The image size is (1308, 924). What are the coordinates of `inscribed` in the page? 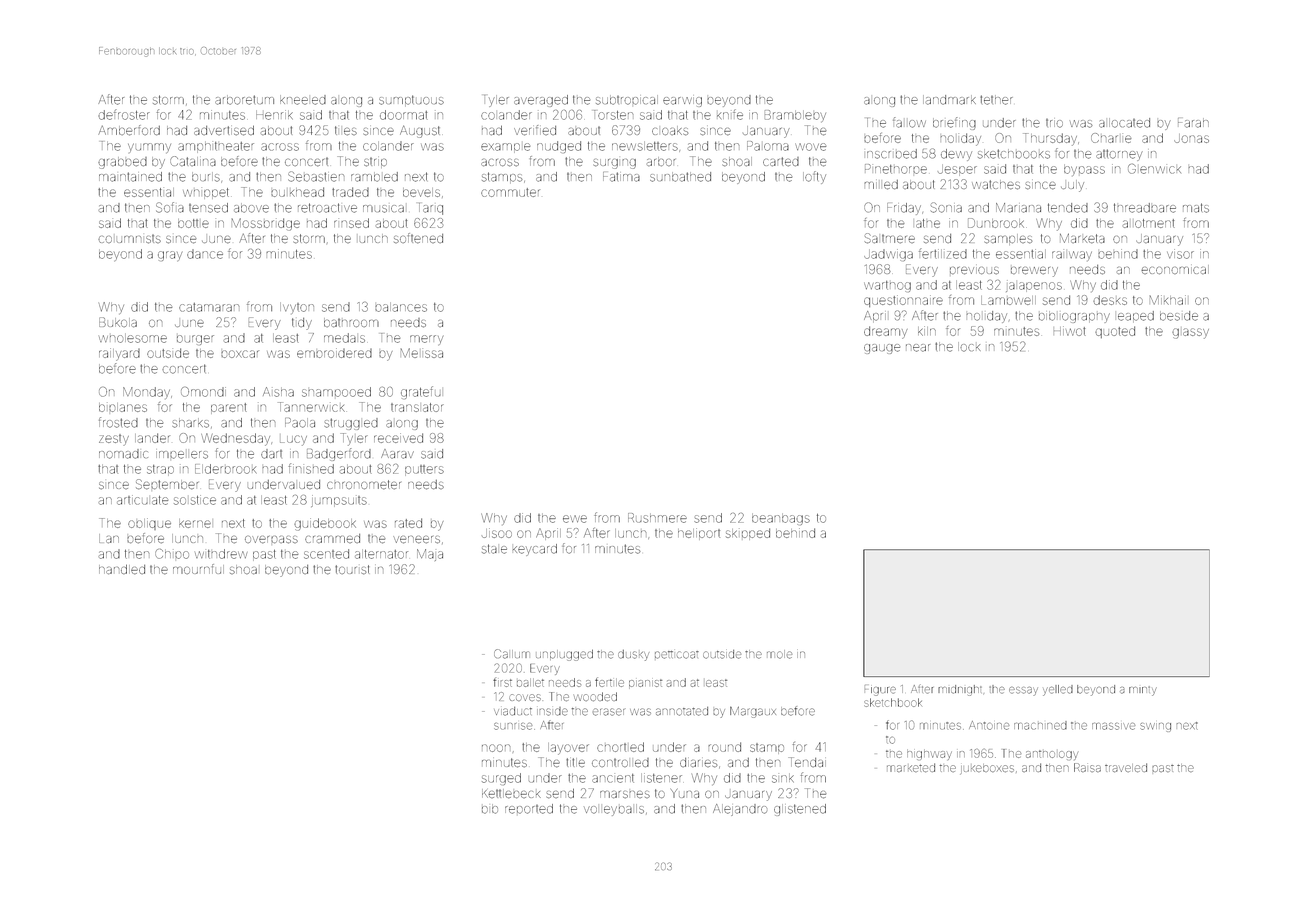 It's located at (892, 154).
